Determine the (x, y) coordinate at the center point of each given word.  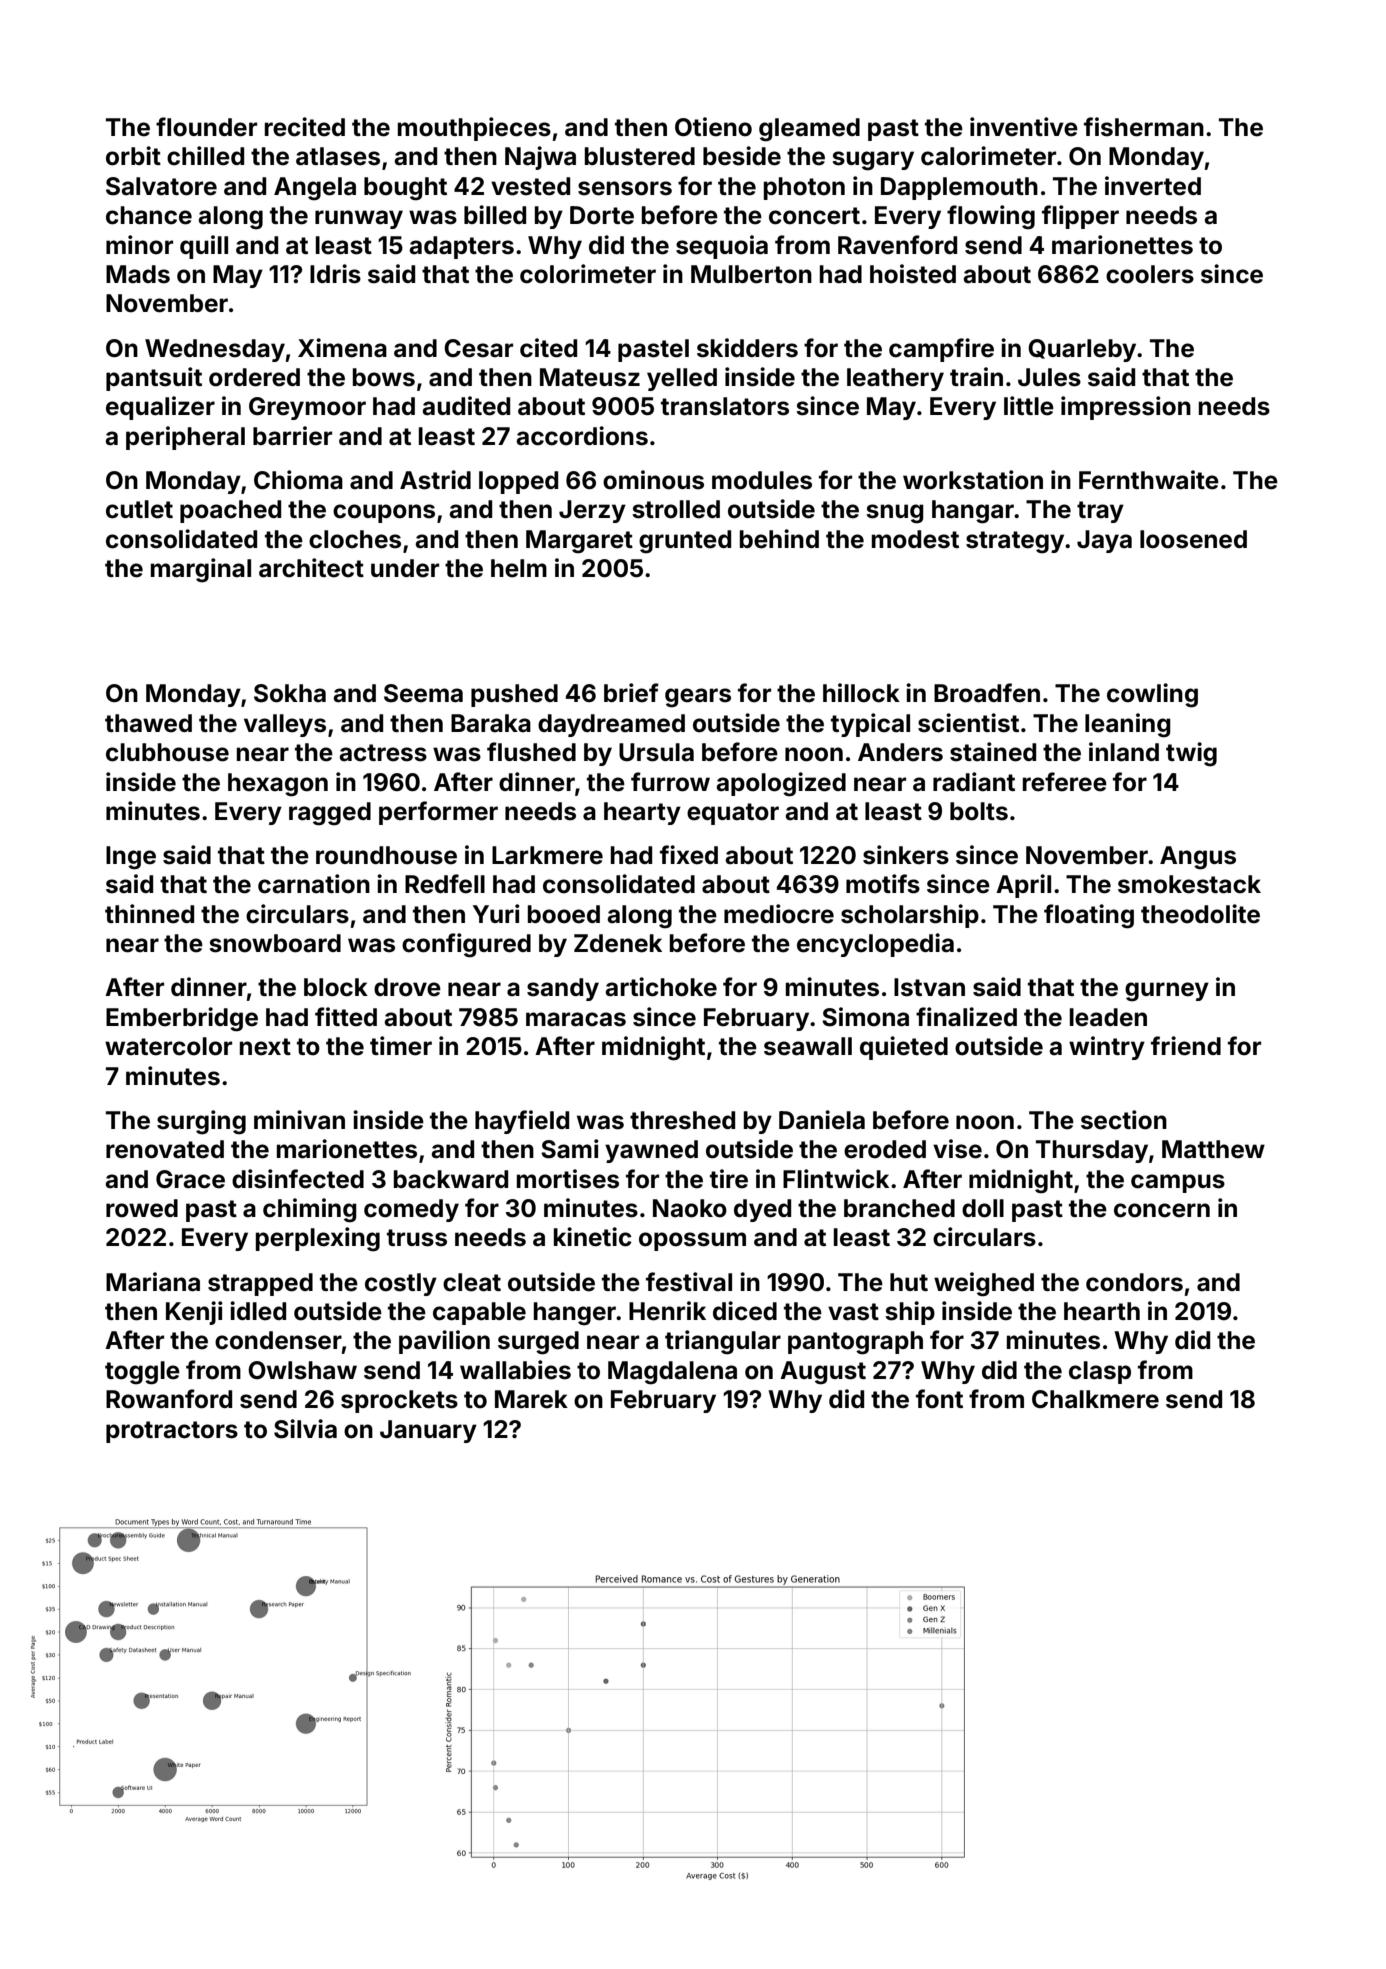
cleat (472, 1282)
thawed (148, 723)
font (939, 1399)
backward (451, 1179)
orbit (133, 156)
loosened (1193, 539)
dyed (762, 1210)
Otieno (713, 127)
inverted (1153, 186)
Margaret (579, 542)
